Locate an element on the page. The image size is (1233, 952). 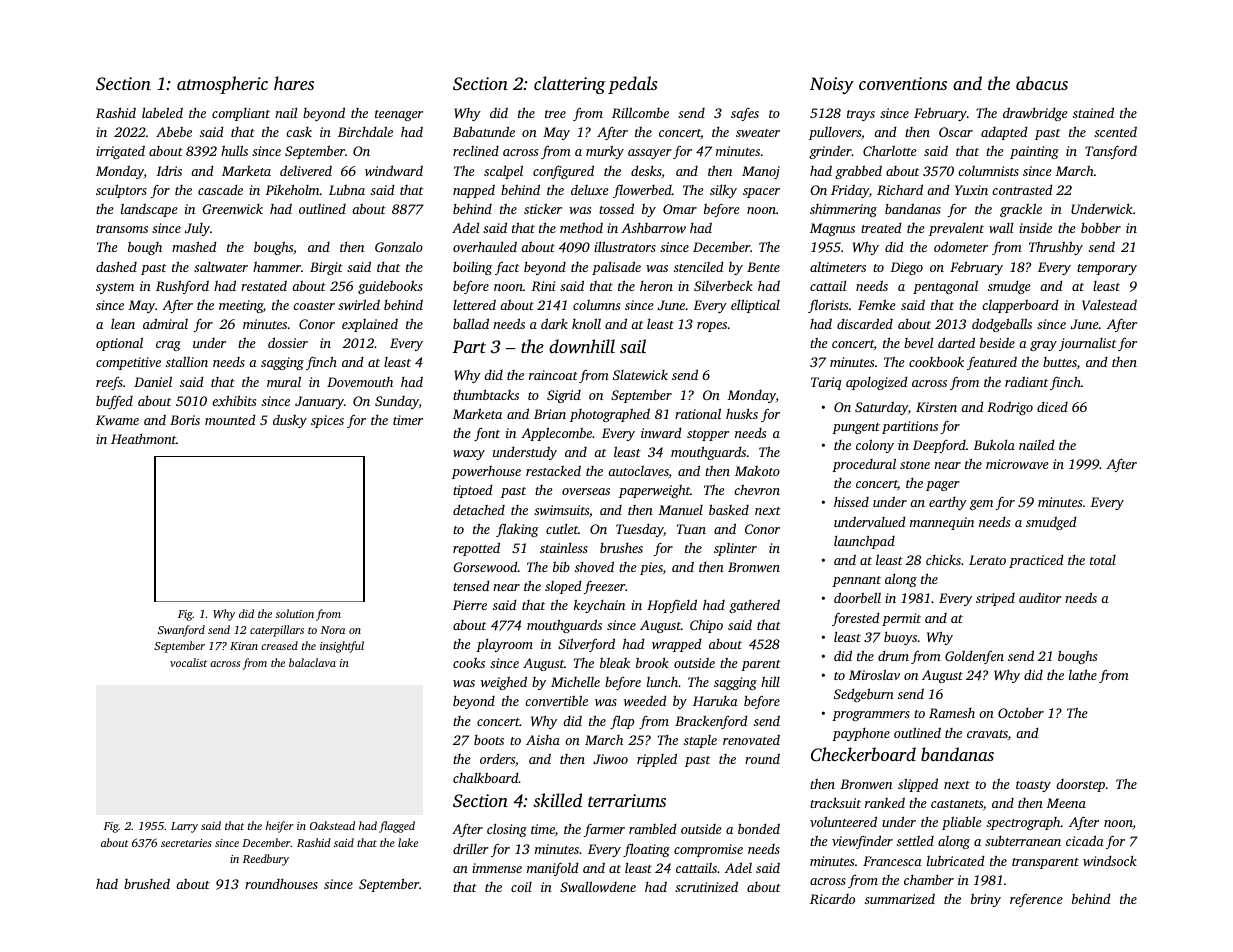
practiced is located at coordinates (1036, 561).
